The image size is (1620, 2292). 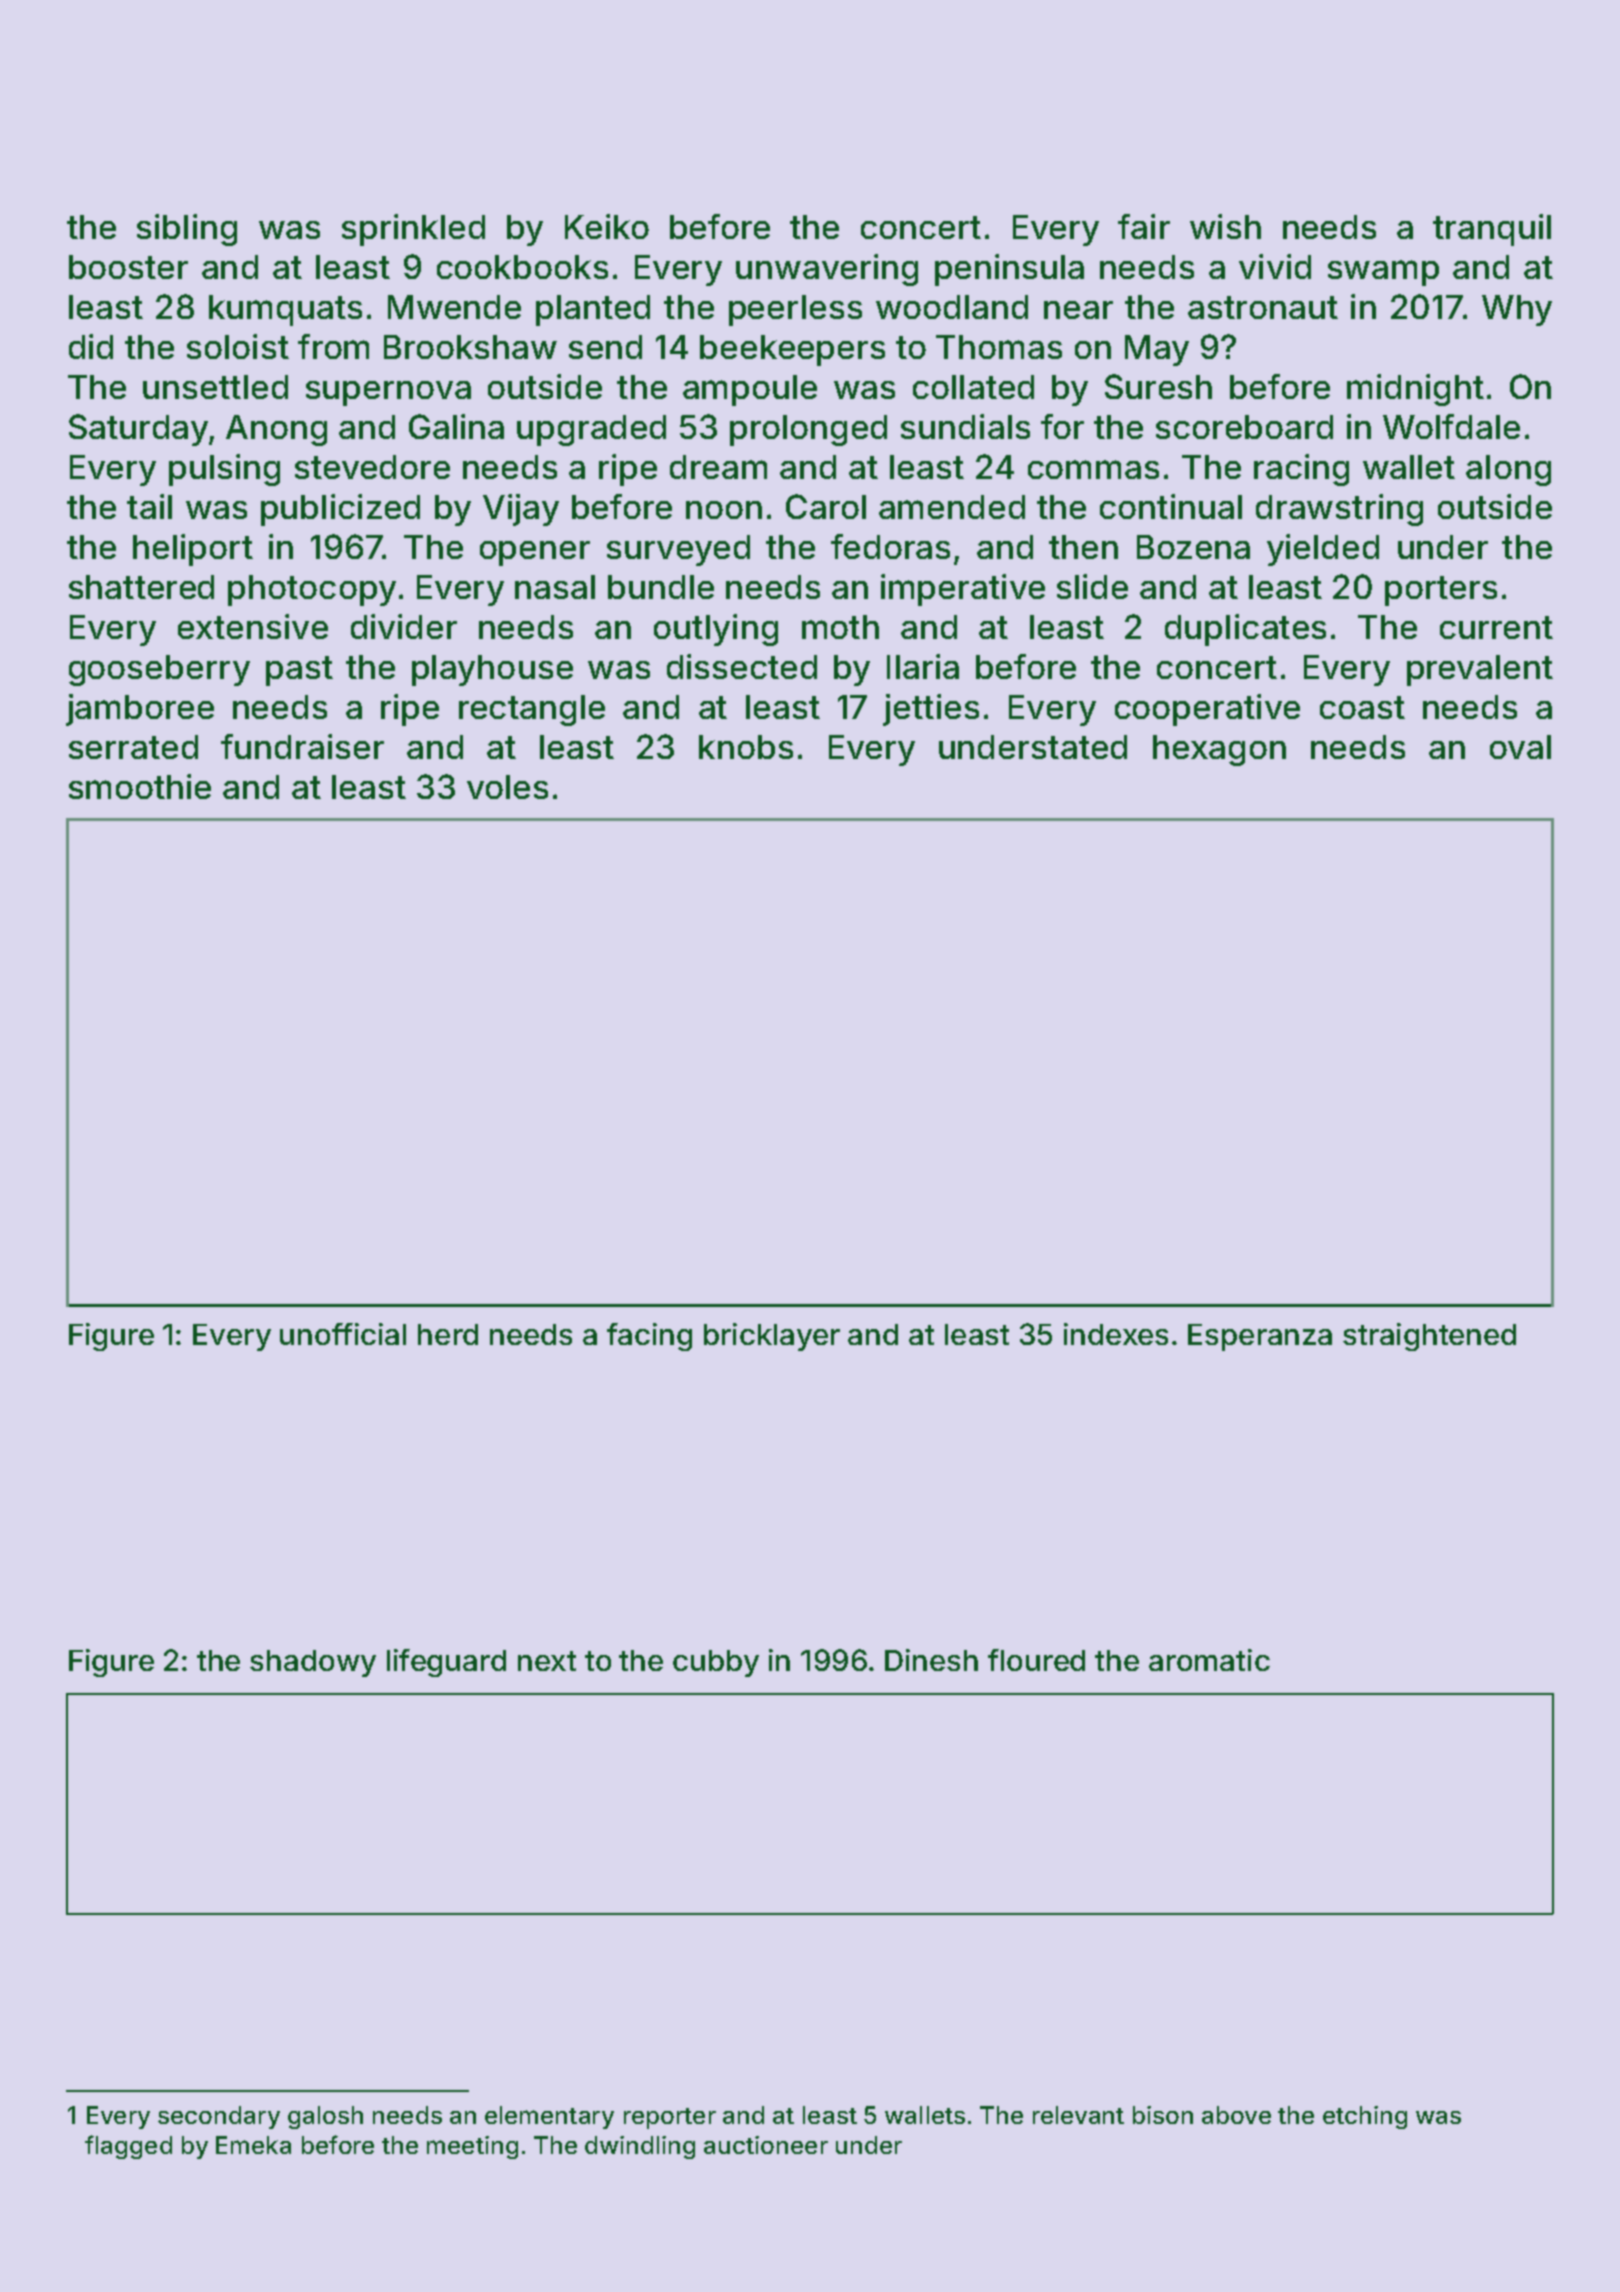 What do you see at coordinates (1209, 1660) in the document?
I see `aromatic` at bounding box center [1209, 1660].
